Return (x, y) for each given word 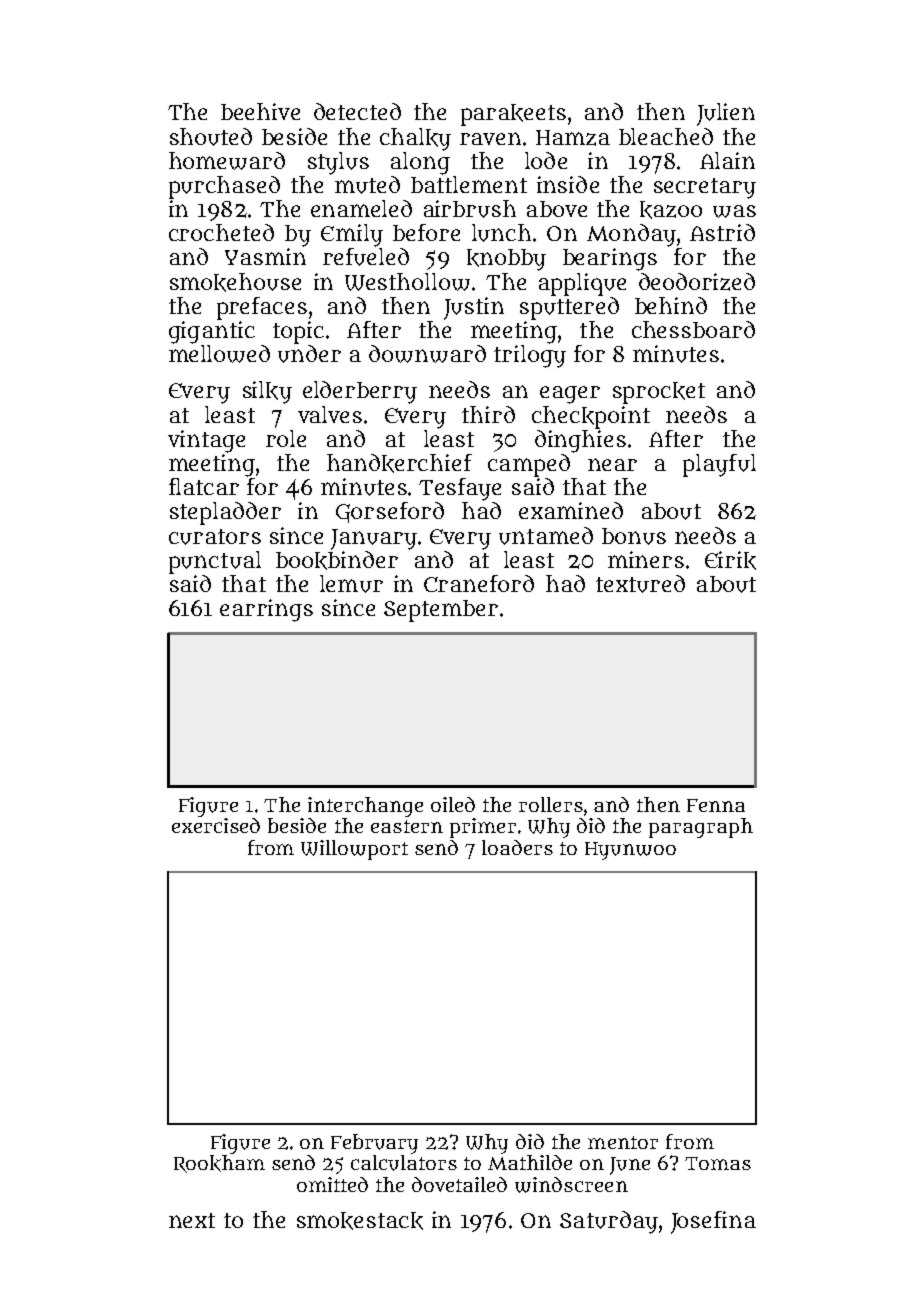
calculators (404, 1163)
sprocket (659, 393)
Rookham (219, 1164)
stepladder (225, 513)
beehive (260, 111)
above (557, 209)
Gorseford (390, 512)
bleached (666, 136)
